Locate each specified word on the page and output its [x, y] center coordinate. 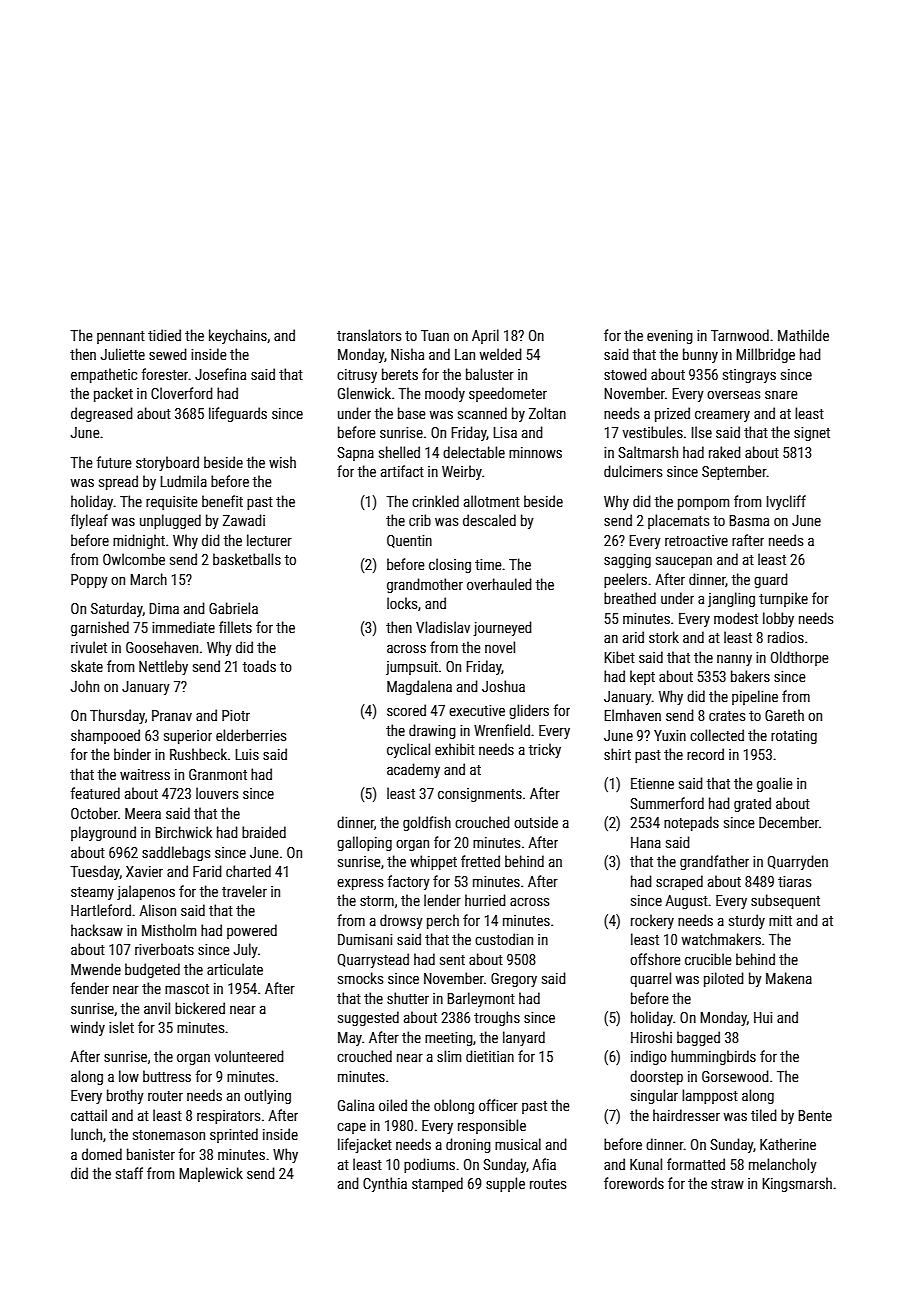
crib [420, 520]
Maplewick [211, 1174]
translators [369, 335]
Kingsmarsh [797, 1184]
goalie [775, 784]
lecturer [269, 540]
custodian [504, 939]
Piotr [236, 715]
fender [90, 988]
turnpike [783, 599]
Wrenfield [502, 730]
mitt [780, 920]
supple [505, 1184]
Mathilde [803, 335]
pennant [121, 337]
